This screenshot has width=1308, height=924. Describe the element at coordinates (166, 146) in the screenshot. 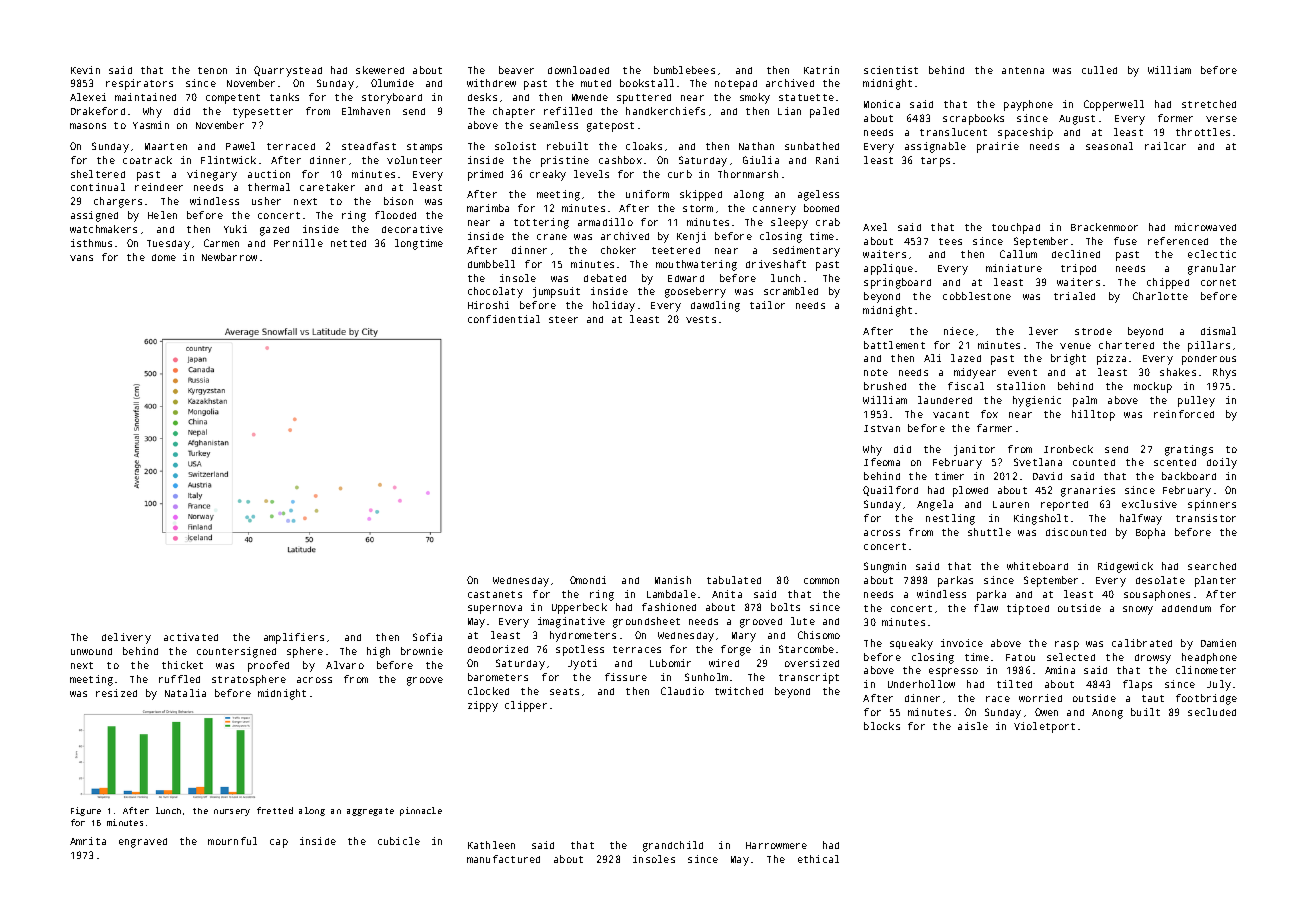

I see `Maarten` at that location.
